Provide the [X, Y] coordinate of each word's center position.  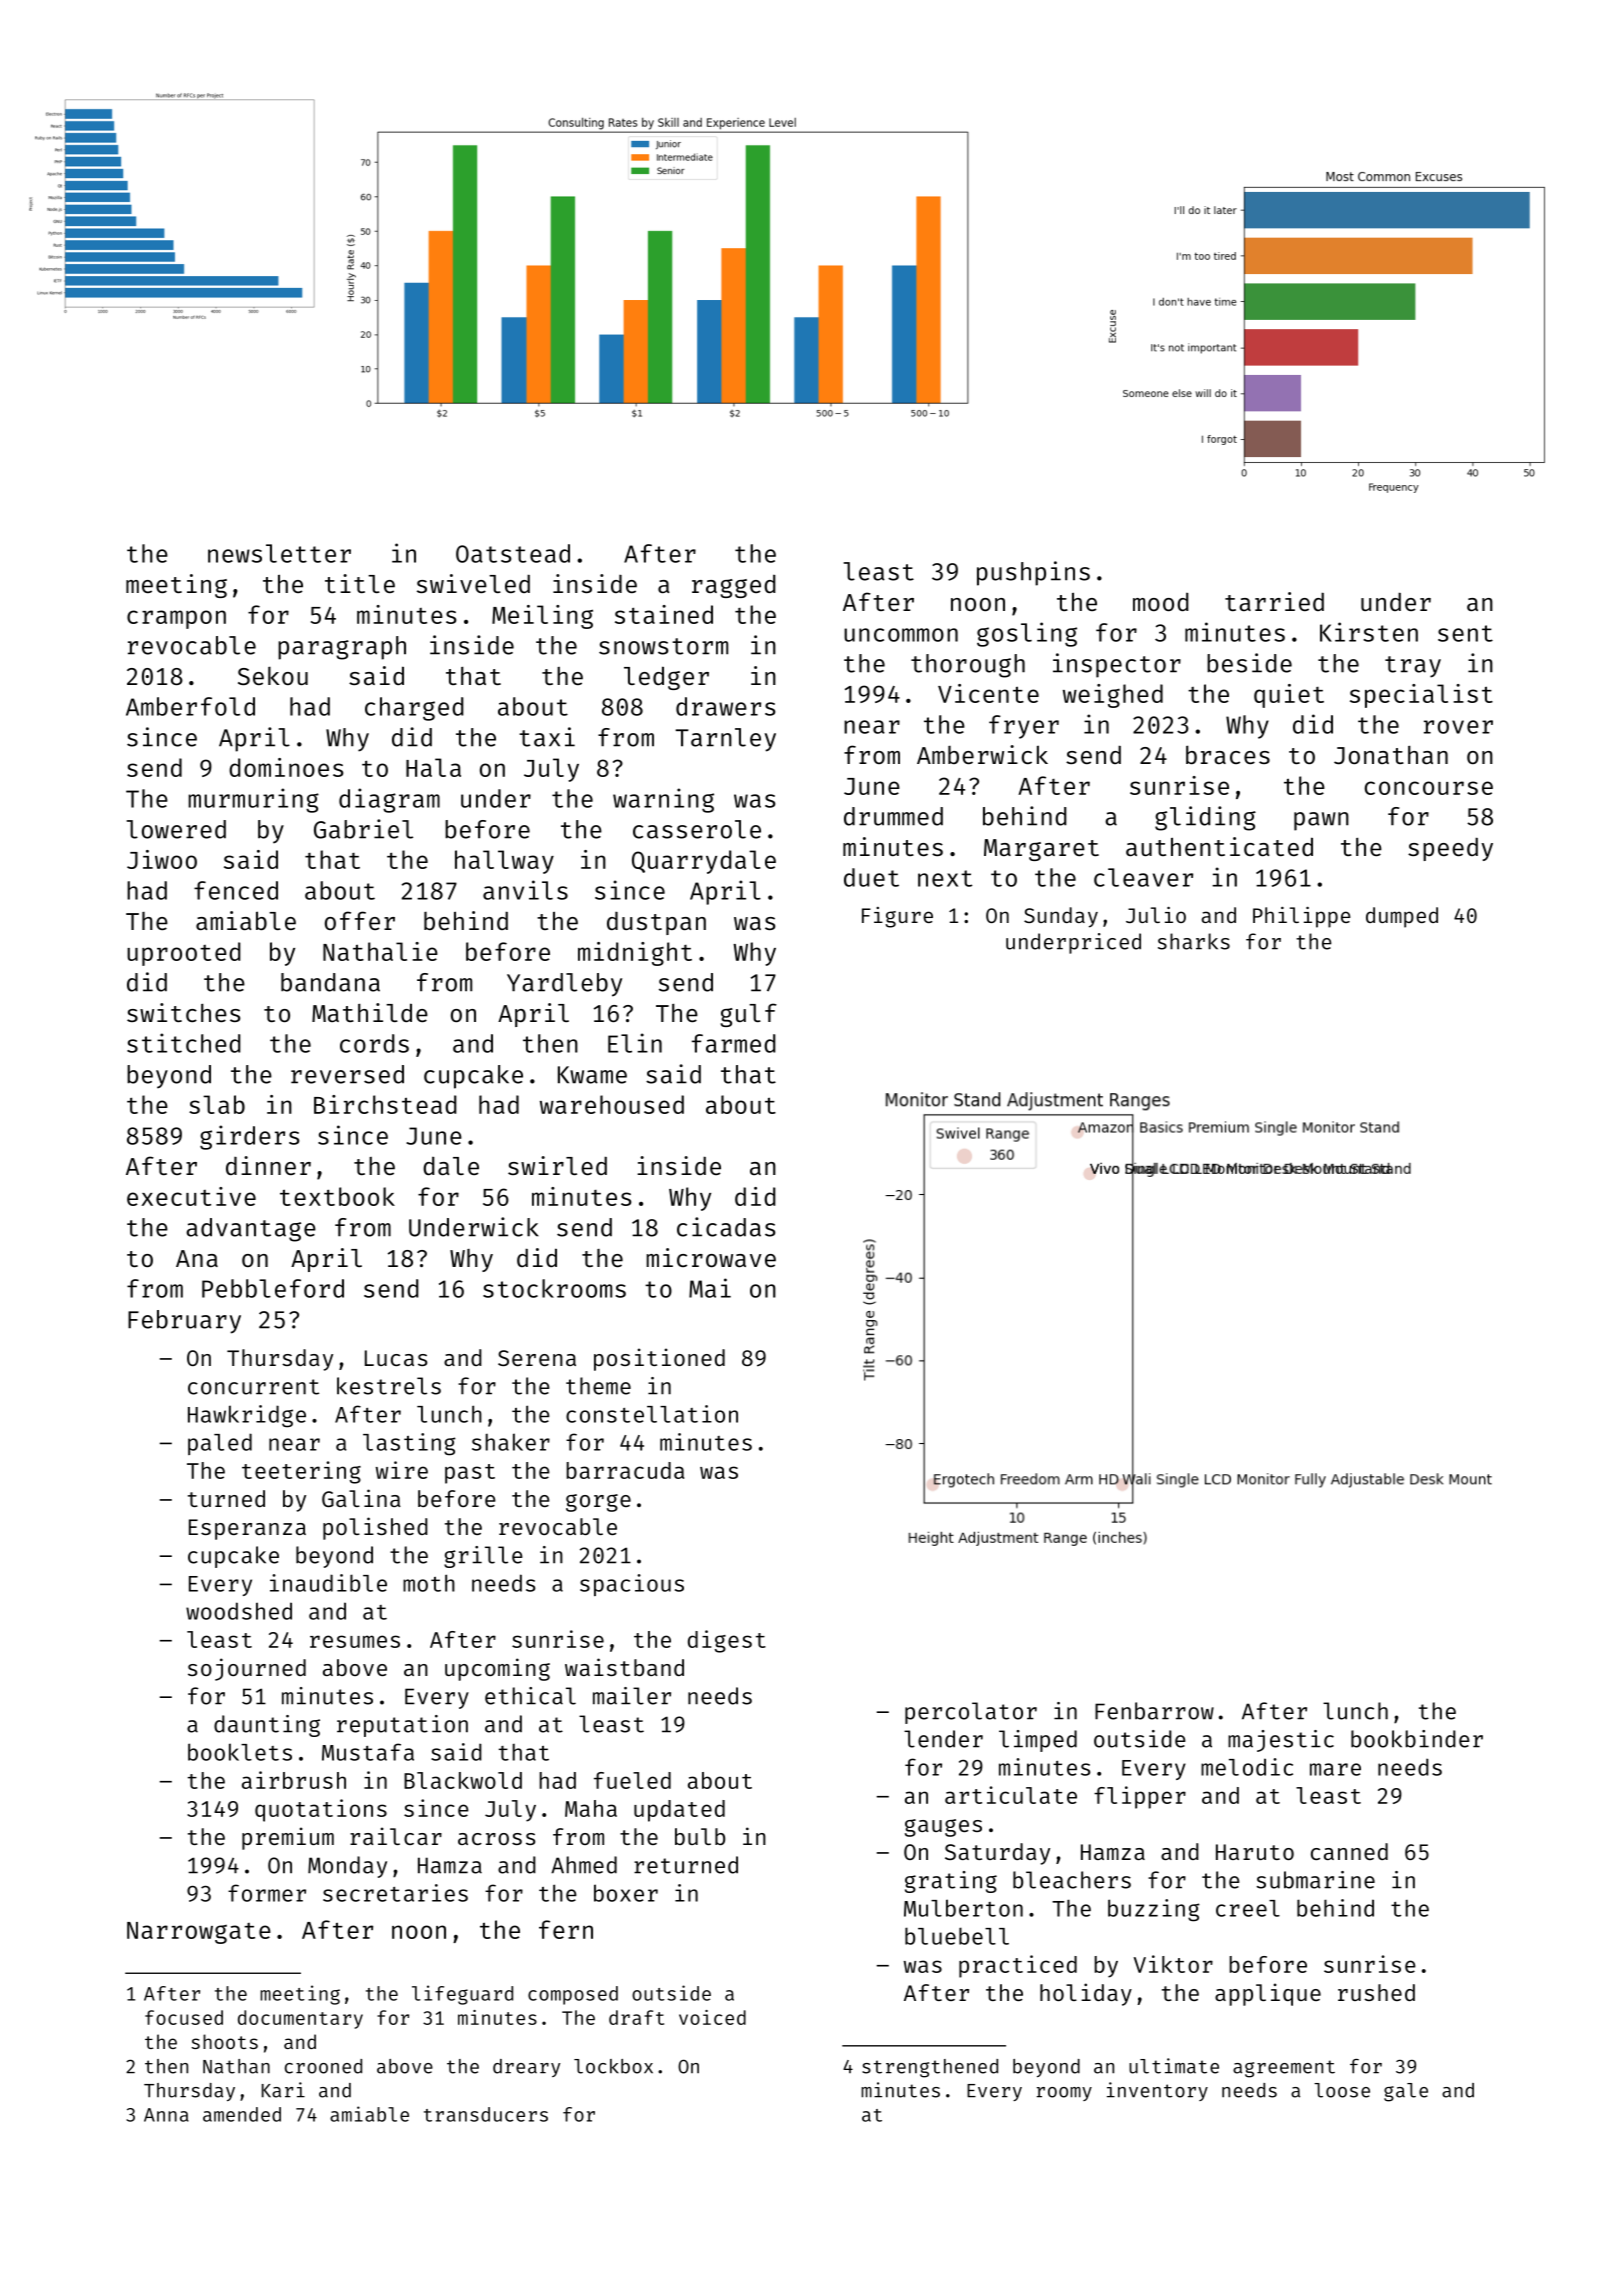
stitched [184, 1043]
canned [1349, 1851]
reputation [402, 1726]
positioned [659, 1359]
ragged [734, 586]
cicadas [726, 1227]
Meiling [542, 617]
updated [679, 1811]
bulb [700, 1836]
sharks [1194, 941]
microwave [711, 1257]
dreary [526, 2068]
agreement [1284, 2069]
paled [220, 1444]
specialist [1421, 696]
